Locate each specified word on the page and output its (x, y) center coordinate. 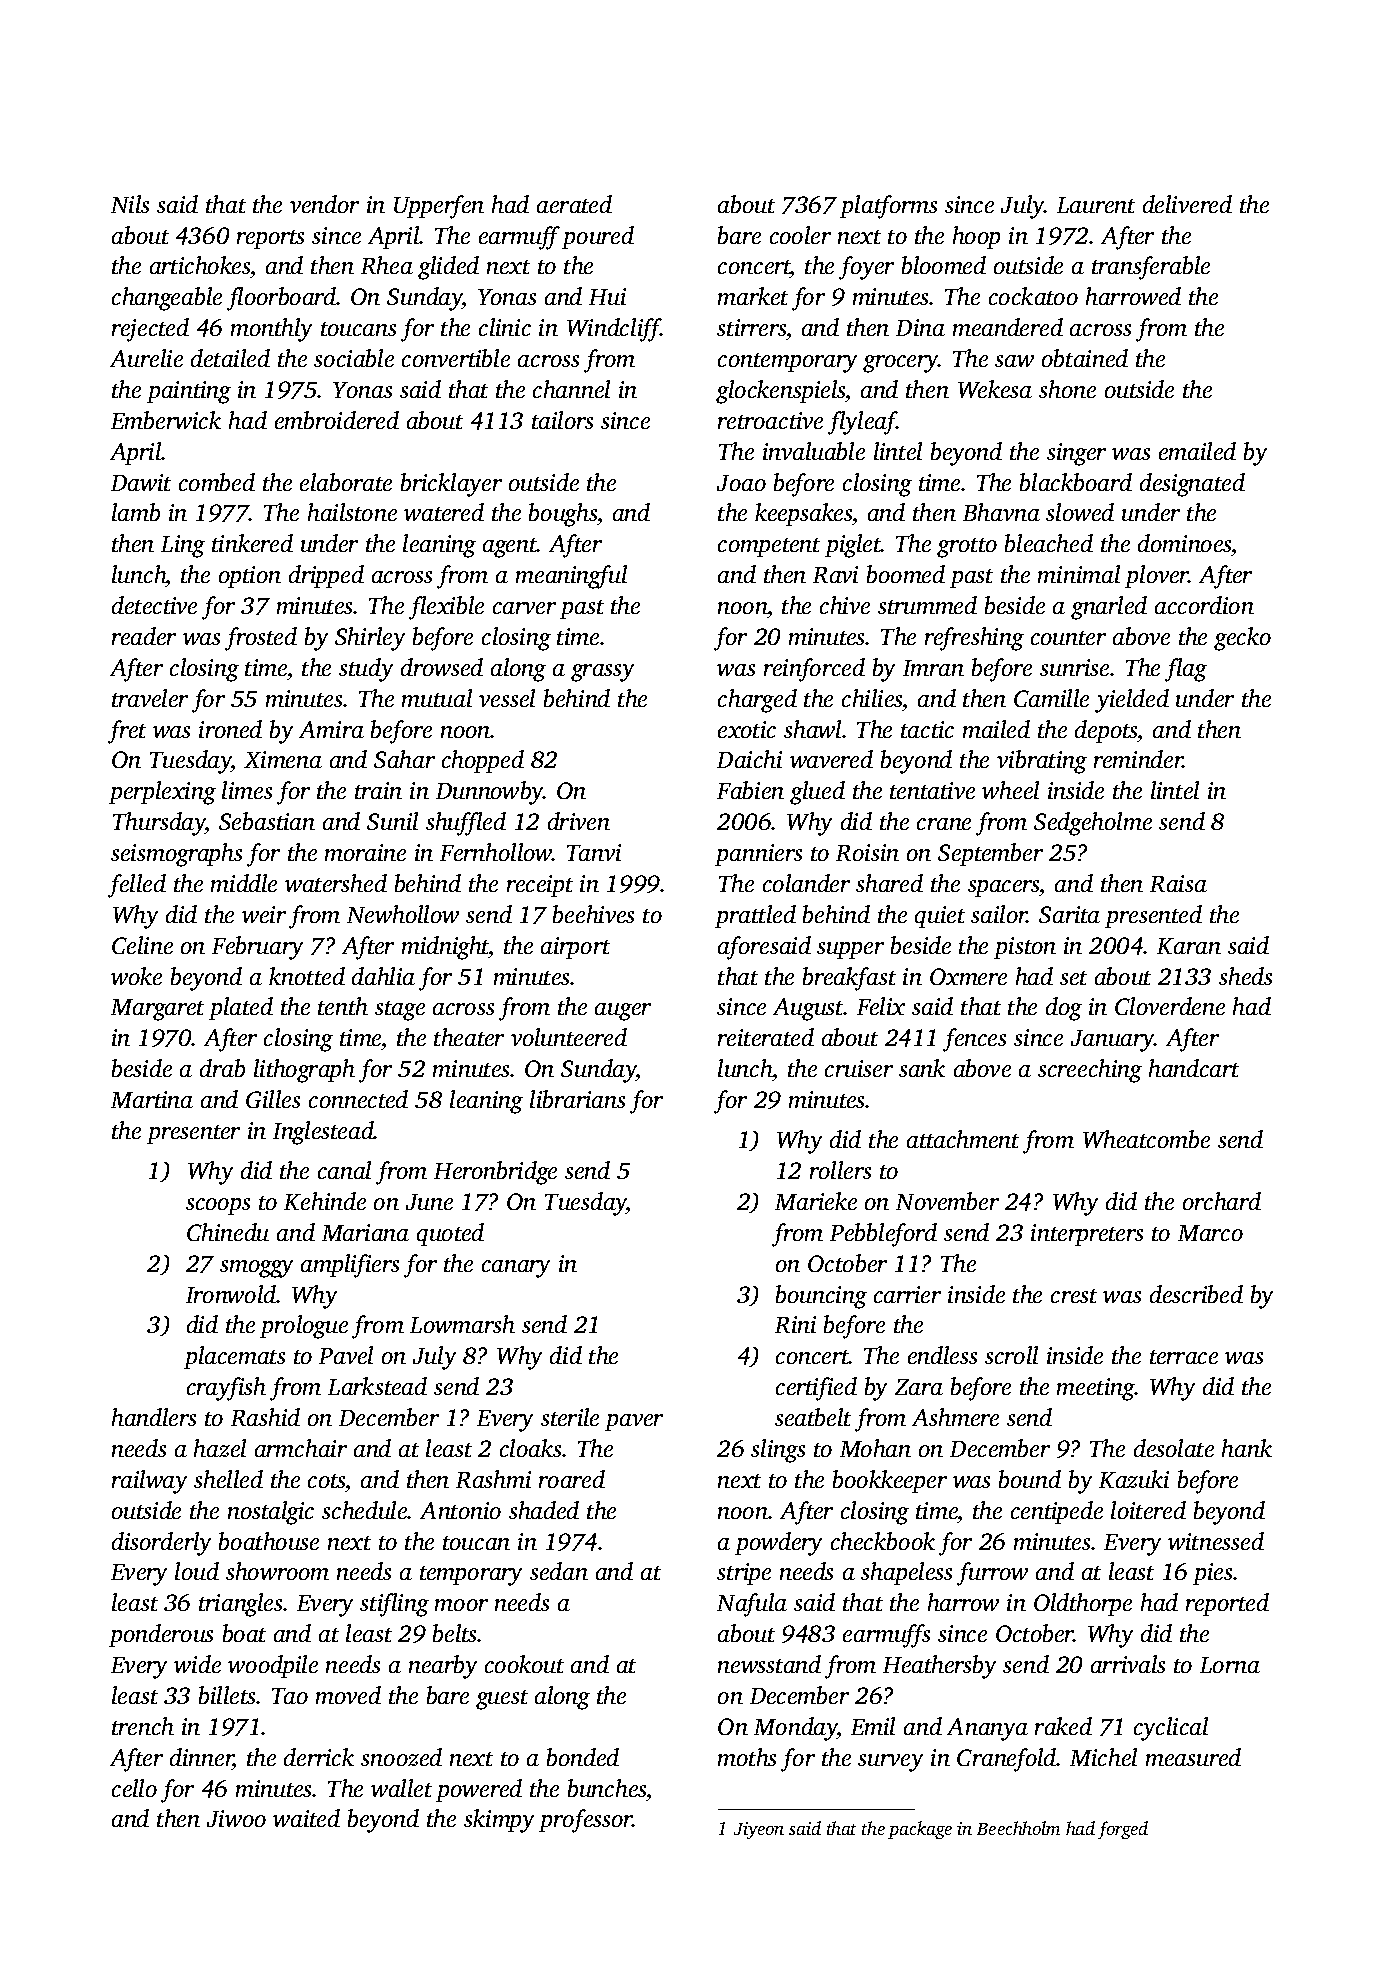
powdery (778, 1544)
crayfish (226, 1389)
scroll (1011, 1355)
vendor (324, 204)
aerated (574, 204)
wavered (831, 759)
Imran (933, 668)
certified (816, 1389)
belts (455, 1633)
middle (244, 883)
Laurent (1096, 205)
